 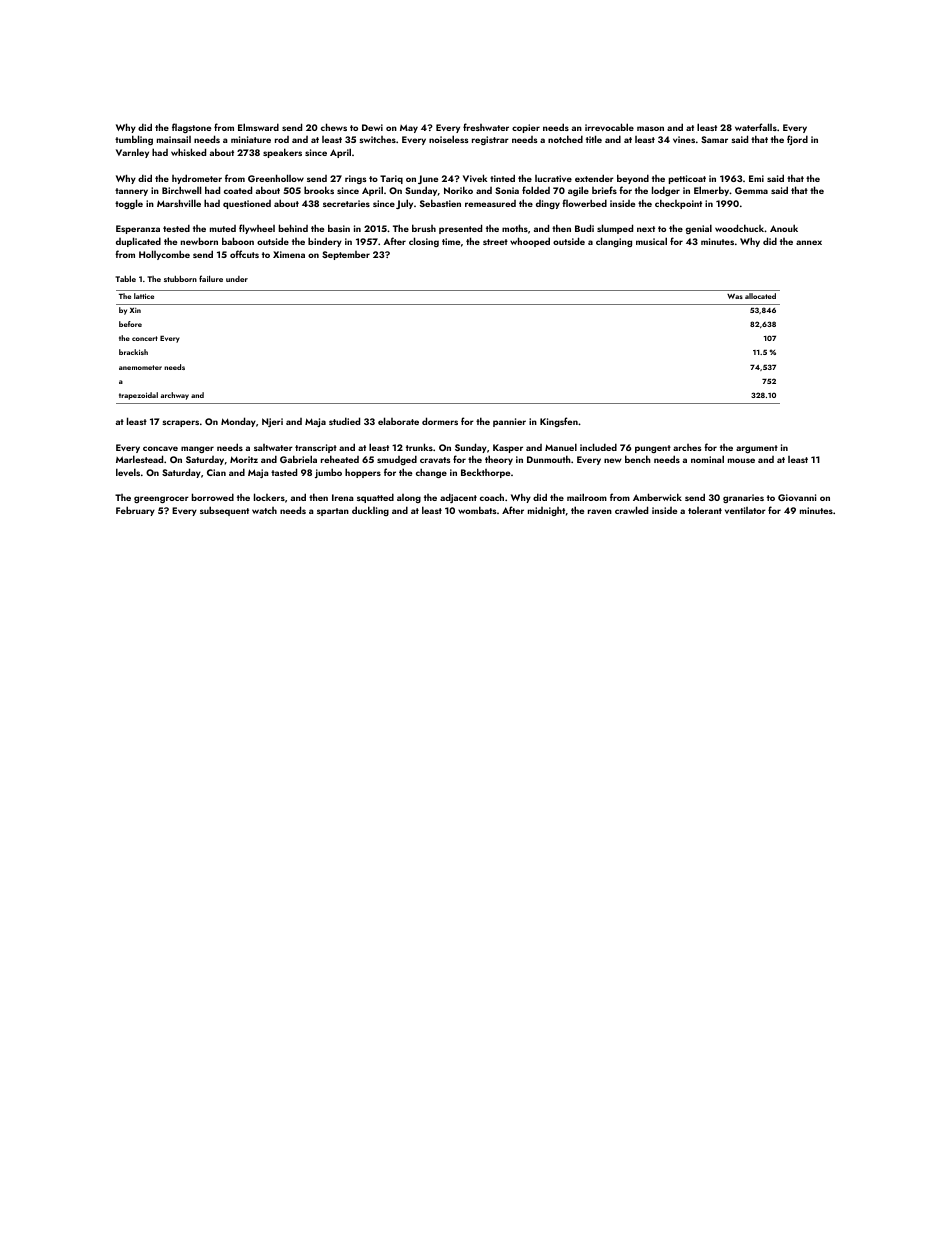 What do you see at coordinates (687, 179) in the screenshot?
I see `petticoat` at bounding box center [687, 179].
